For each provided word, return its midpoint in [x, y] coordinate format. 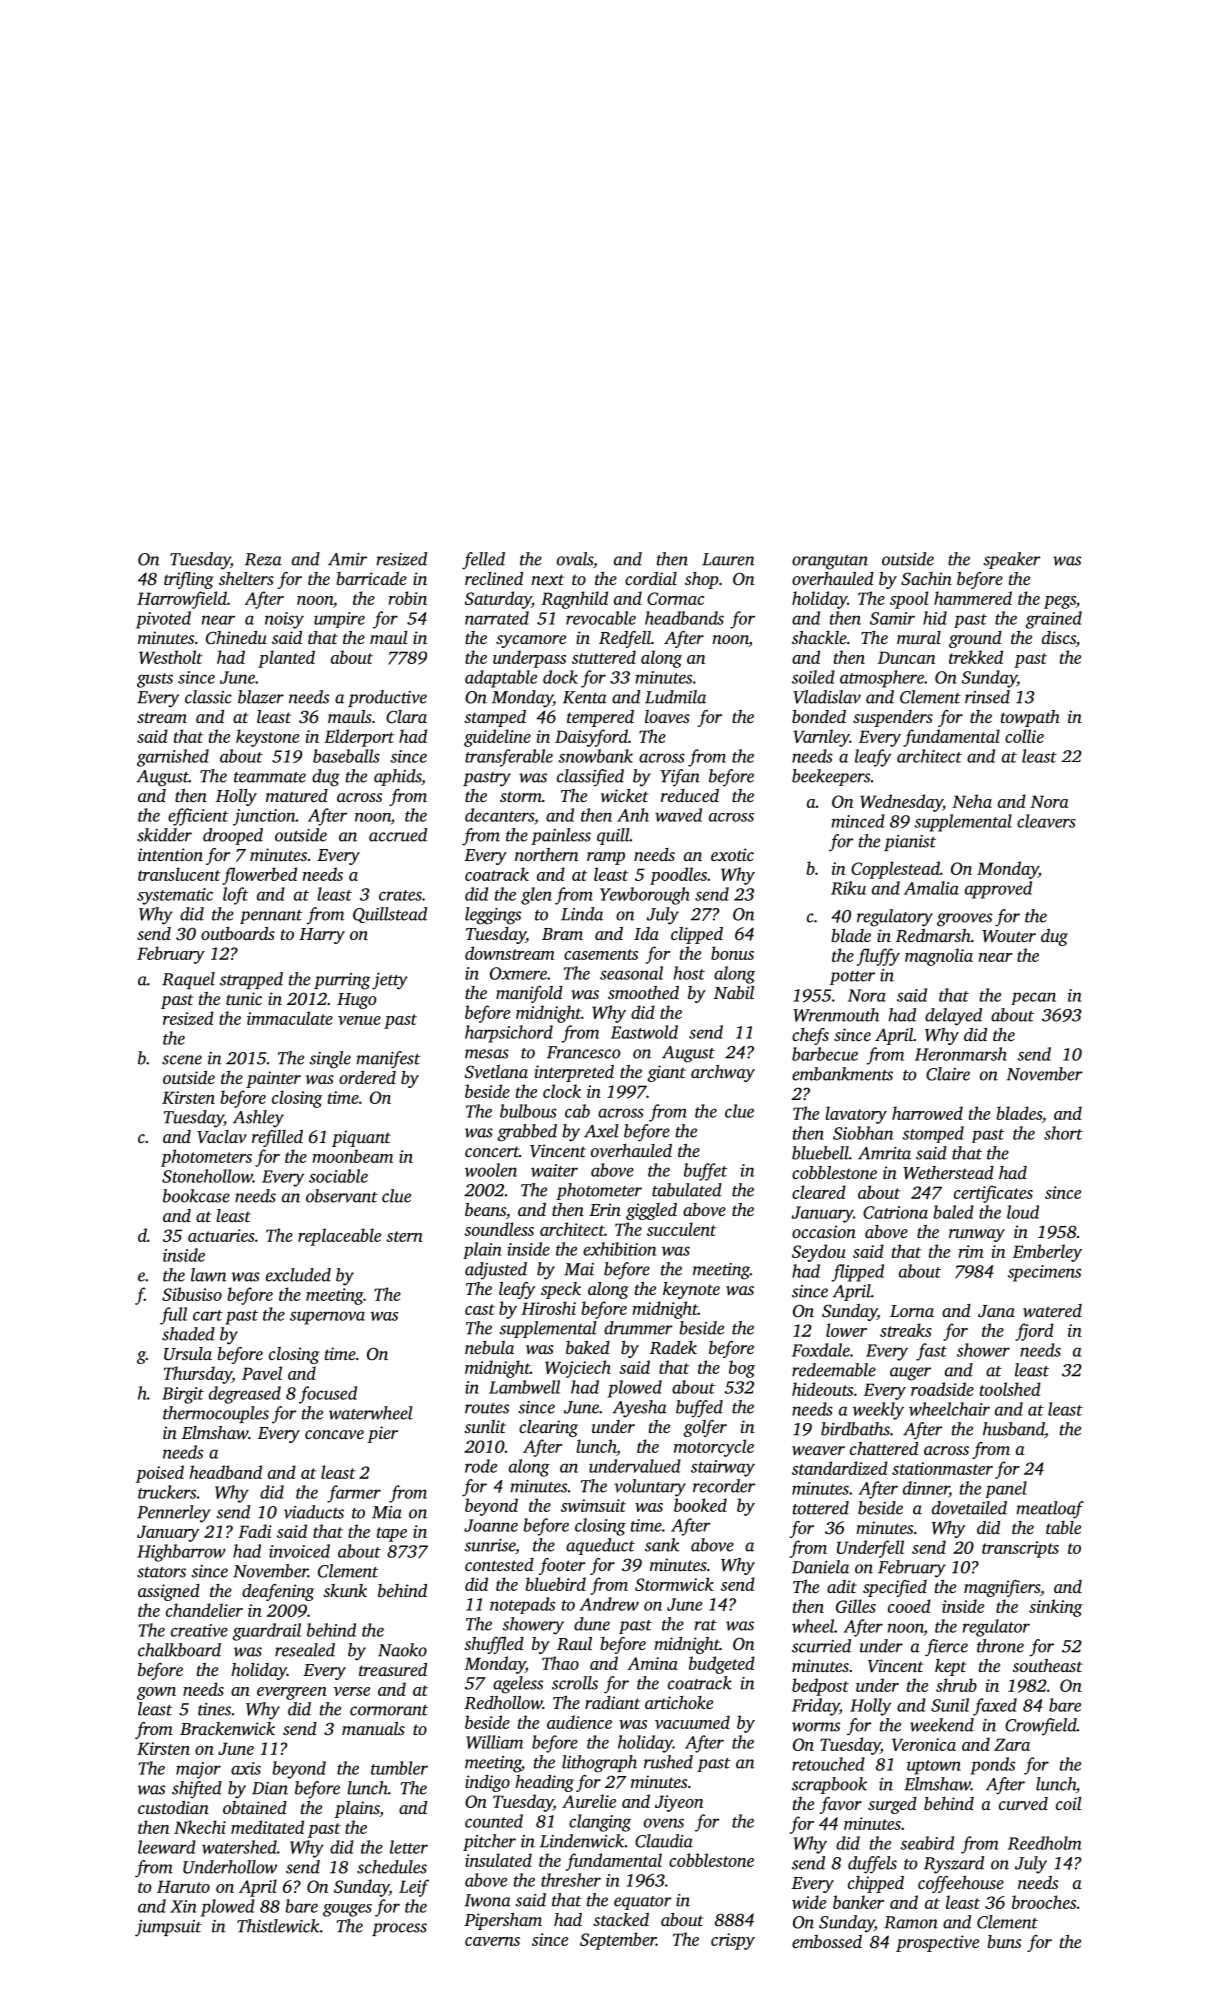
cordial [651, 578]
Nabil [734, 992]
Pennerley [174, 1514]
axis [246, 1768]
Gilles [856, 1606]
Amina [652, 1663]
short [1063, 1133]
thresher [571, 1880]
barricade [371, 578]
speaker [1012, 560]
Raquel [188, 980]
